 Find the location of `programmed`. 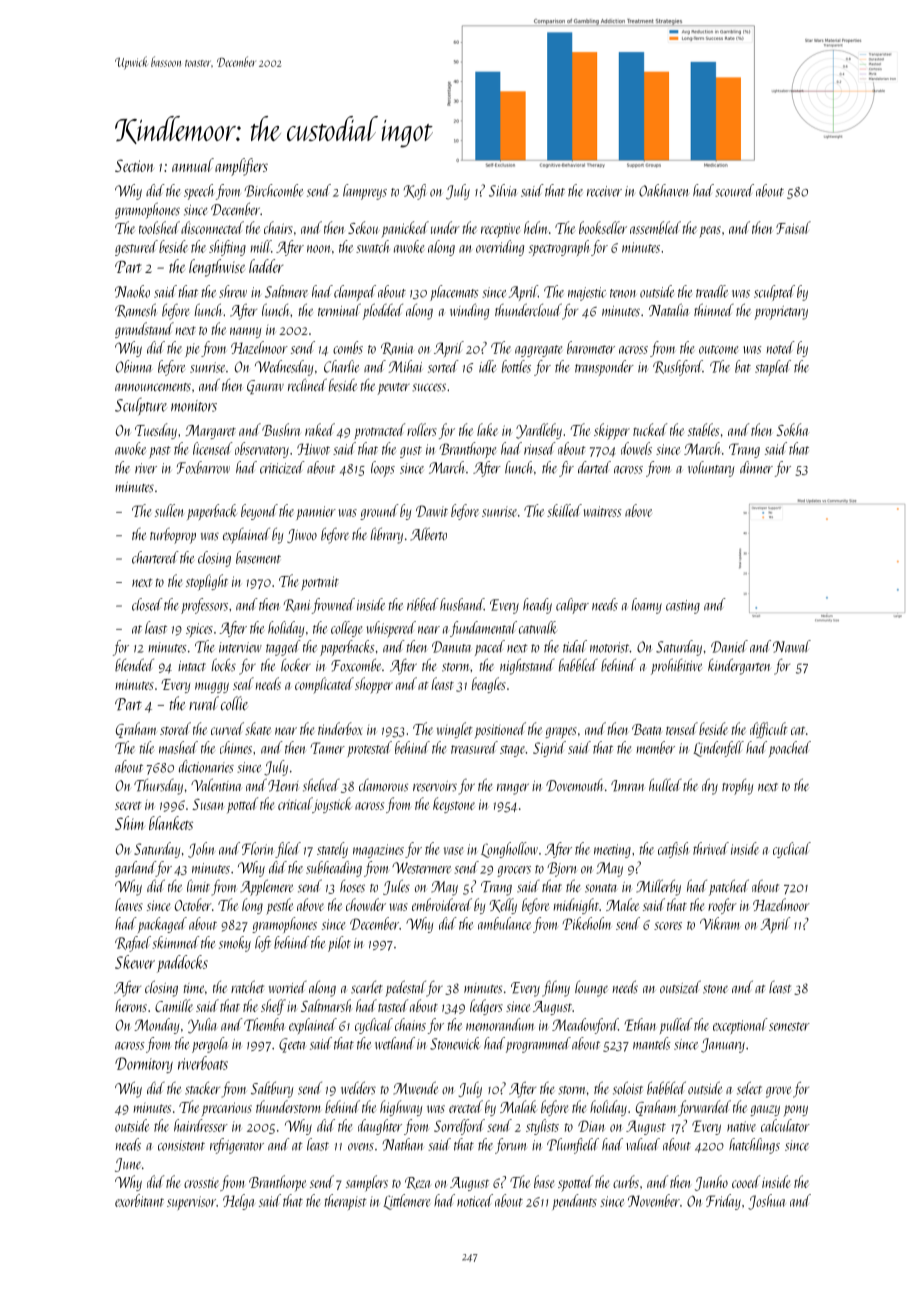

programmed is located at coordinates (538, 1045).
